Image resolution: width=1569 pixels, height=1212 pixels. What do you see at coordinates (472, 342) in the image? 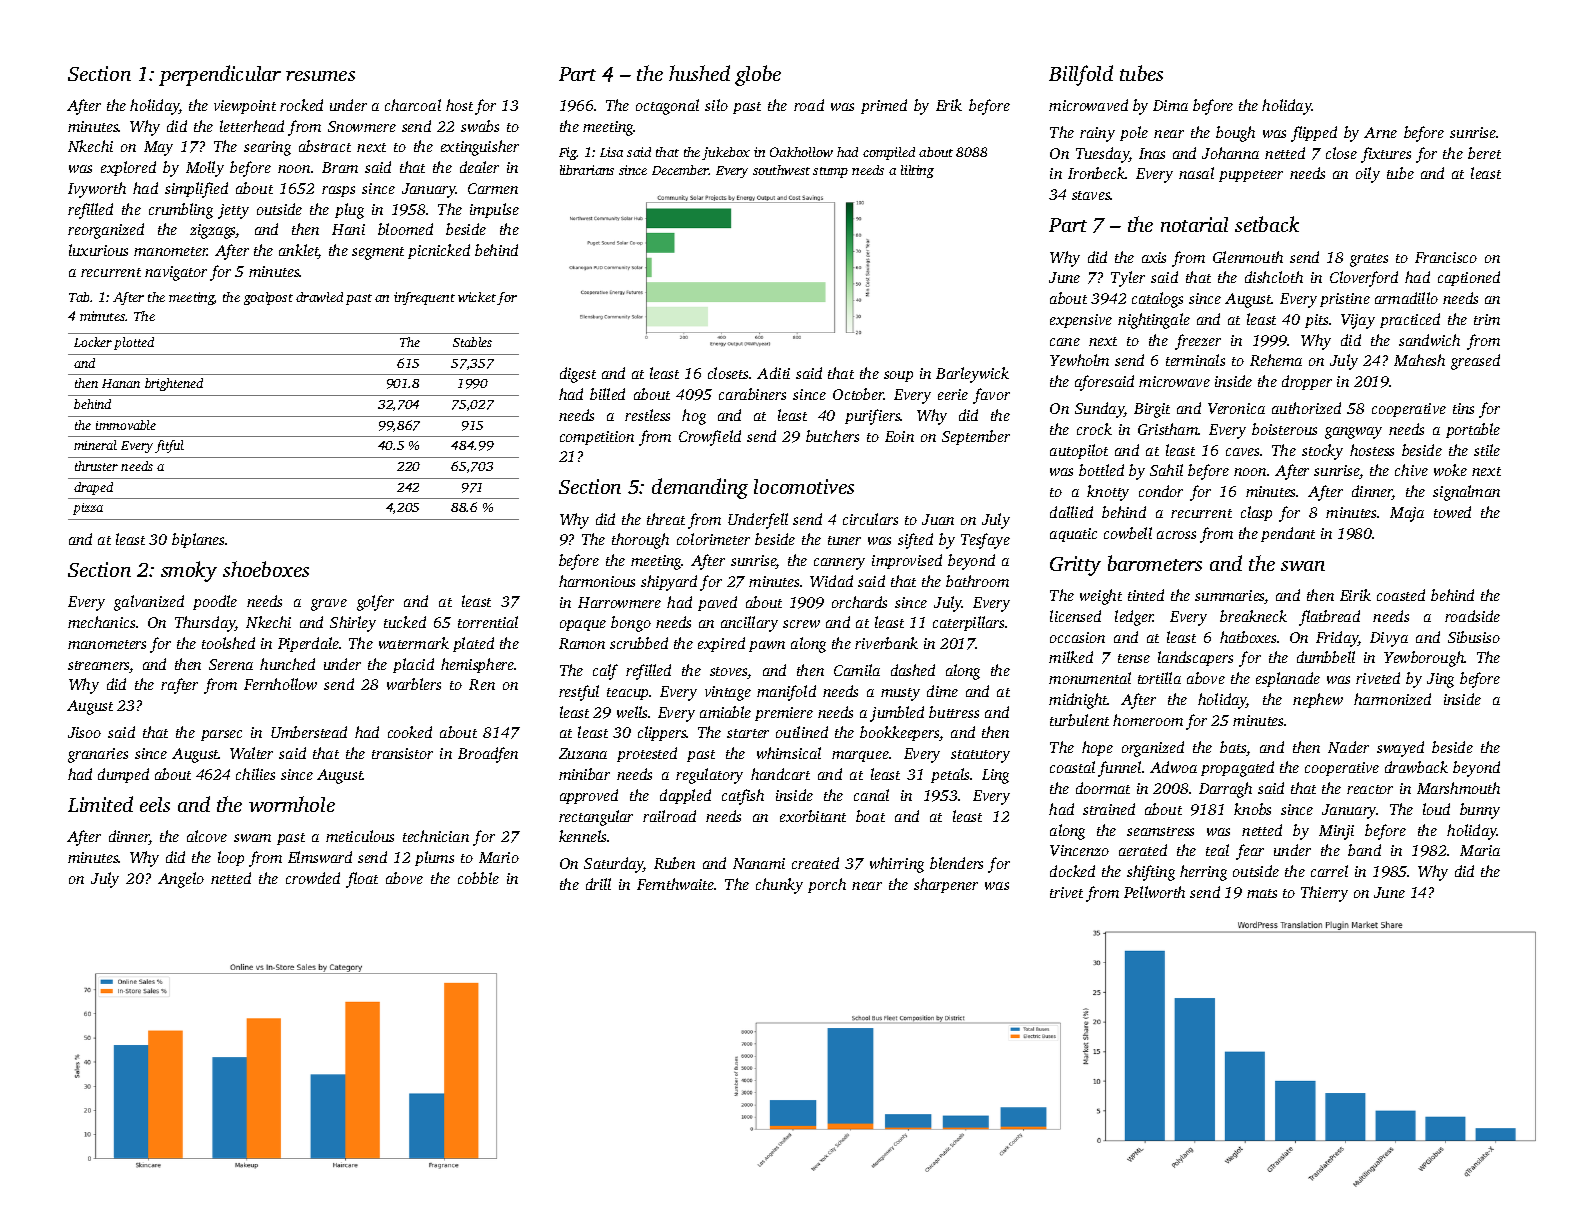
I see `Stables` at bounding box center [472, 342].
